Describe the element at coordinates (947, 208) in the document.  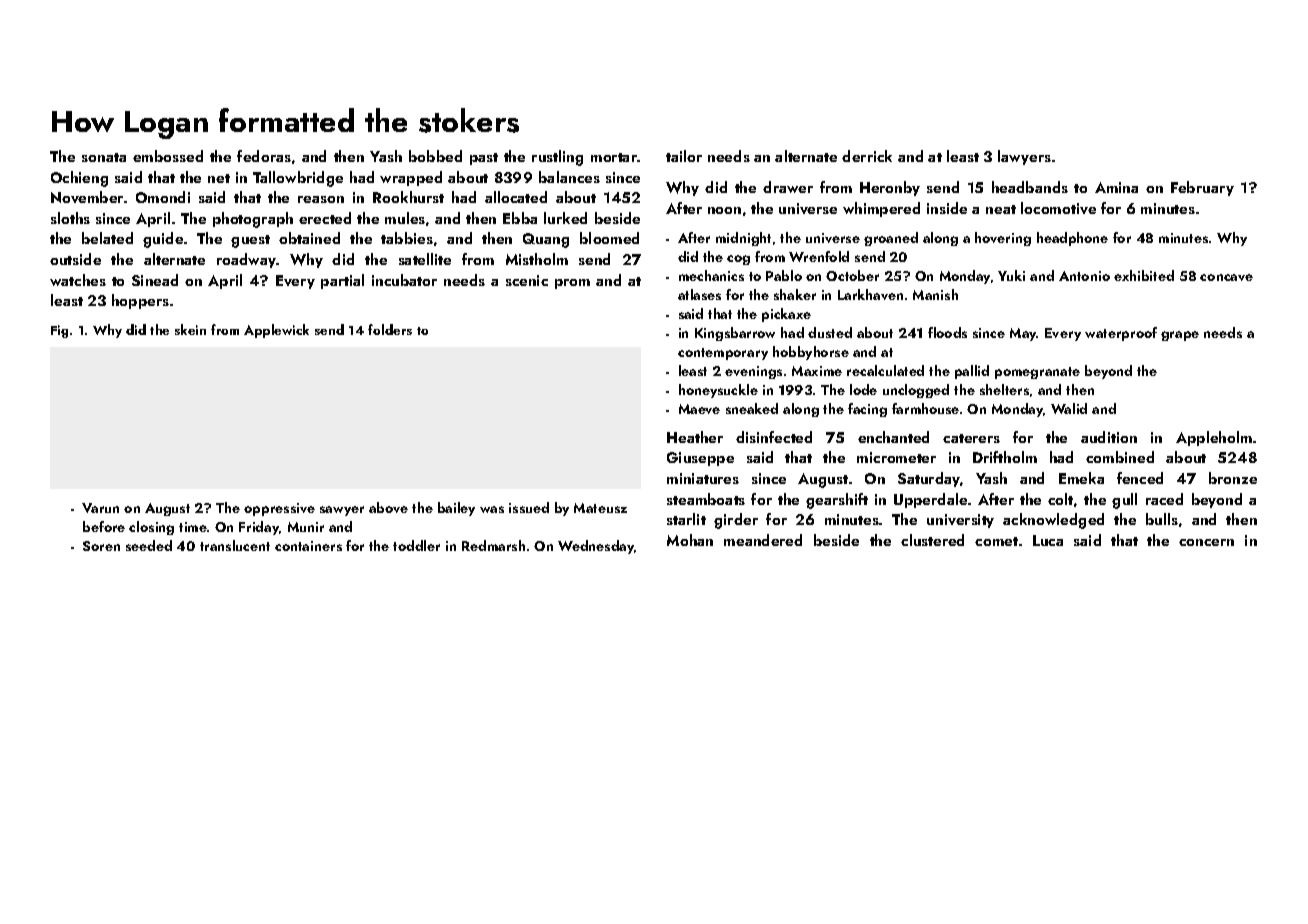
I see `inside` at that location.
